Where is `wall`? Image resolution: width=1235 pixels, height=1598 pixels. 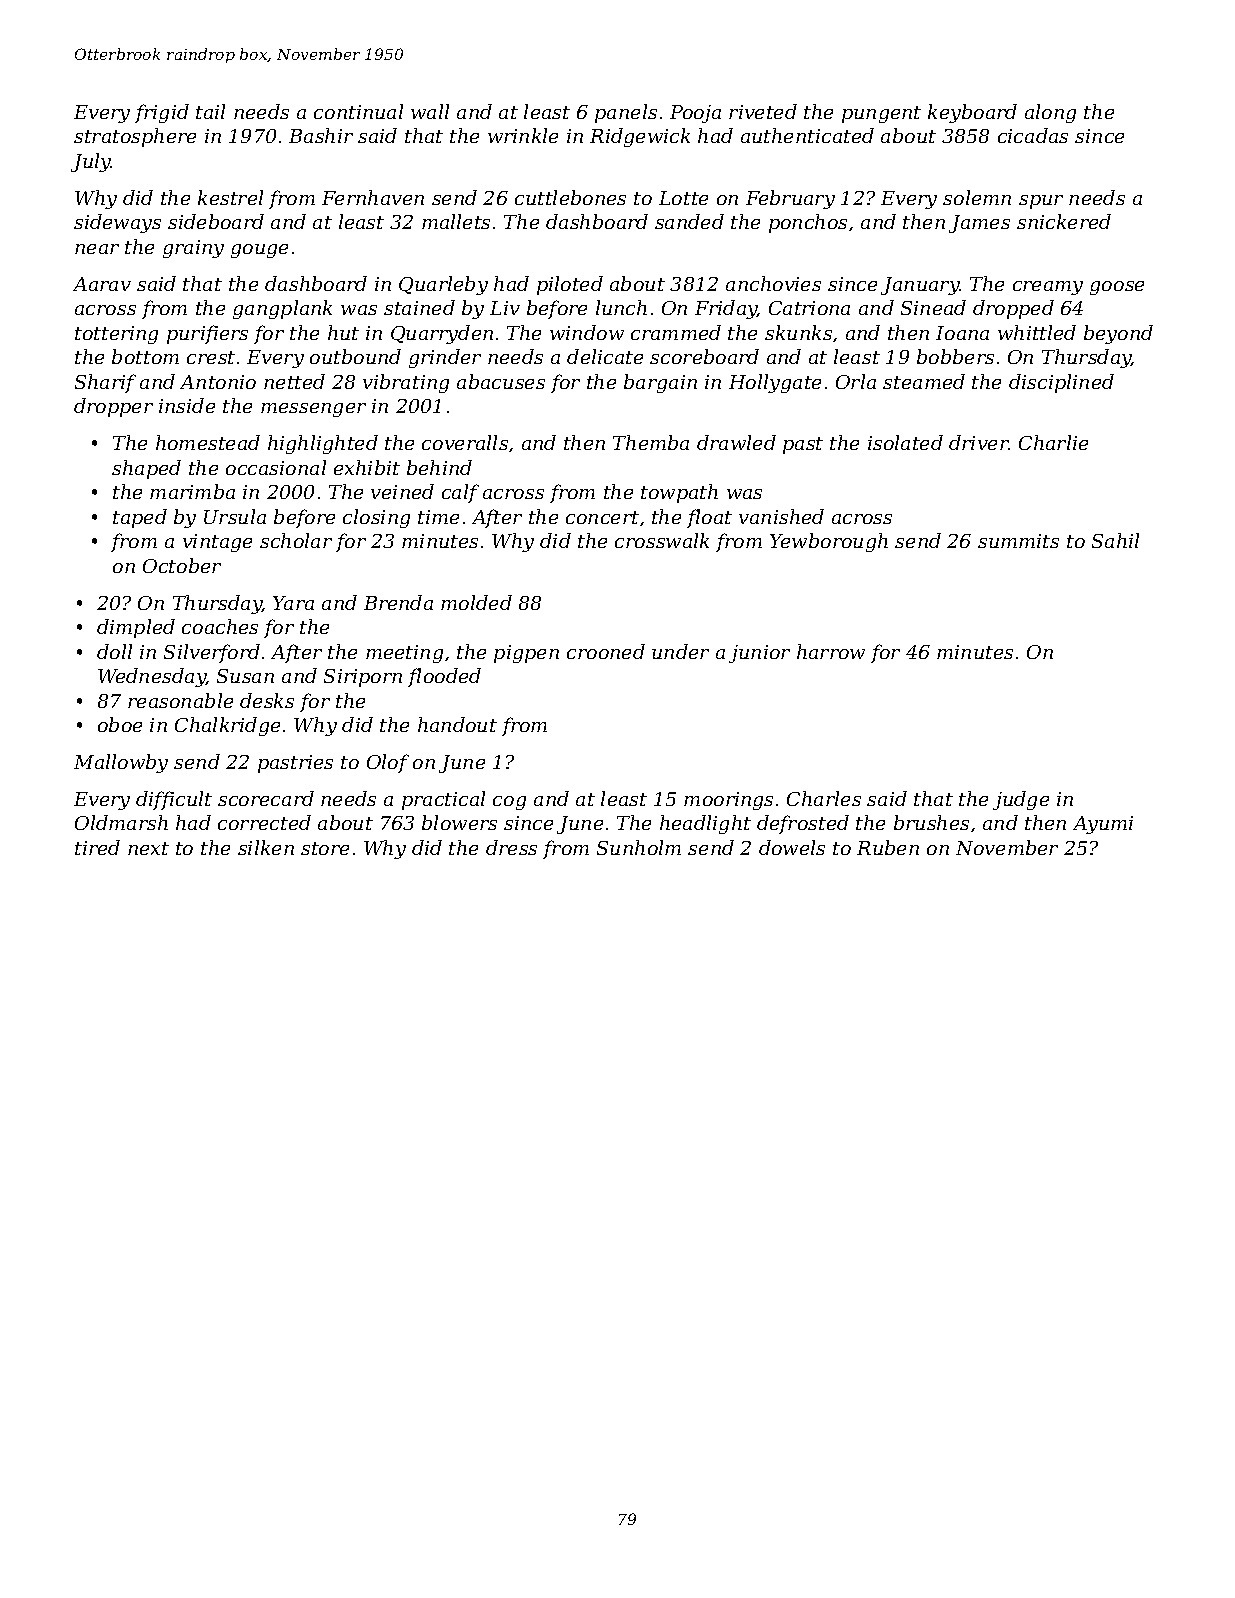 wall is located at coordinates (430, 111).
